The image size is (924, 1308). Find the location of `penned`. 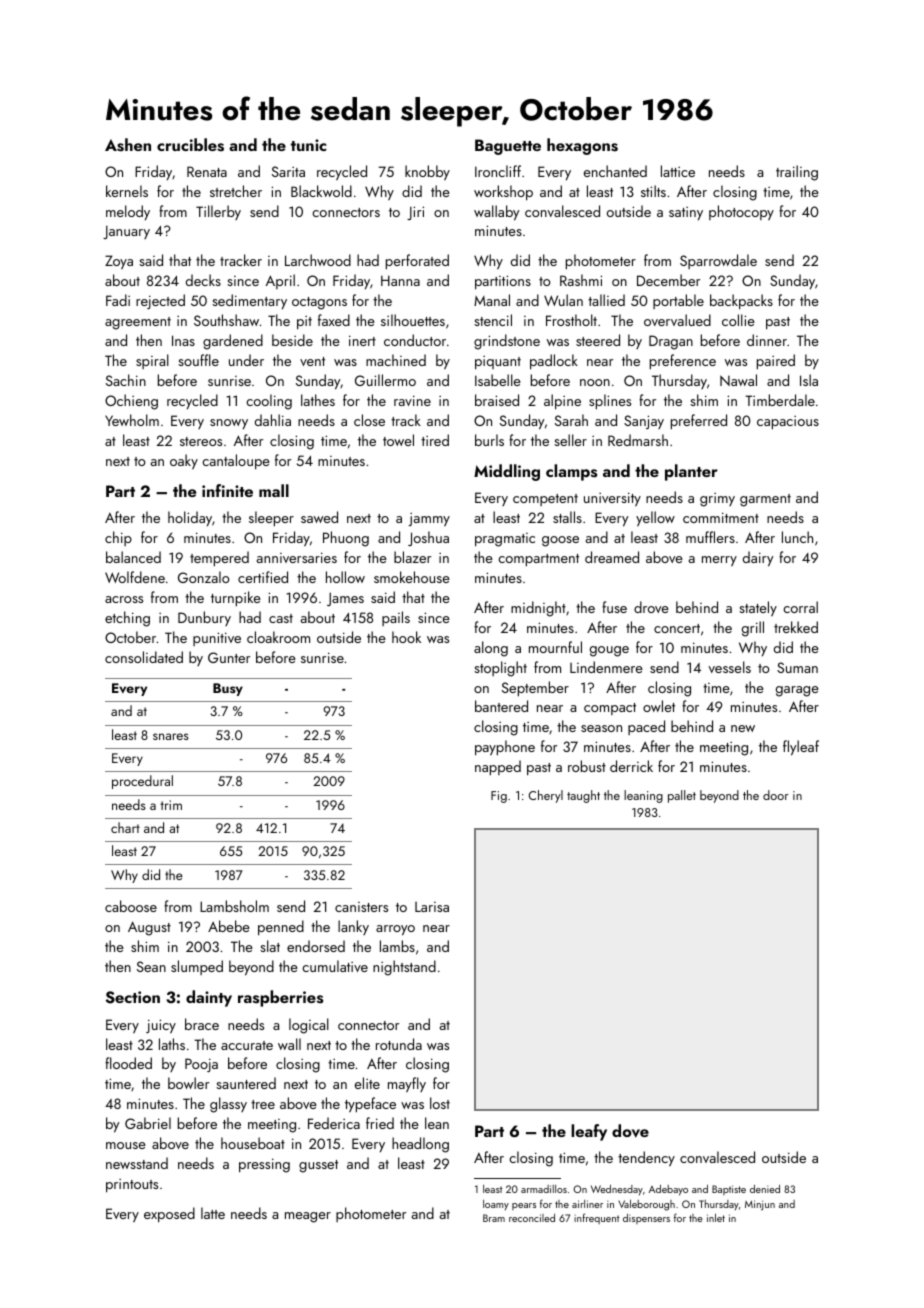

penned is located at coordinates (281, 927).
